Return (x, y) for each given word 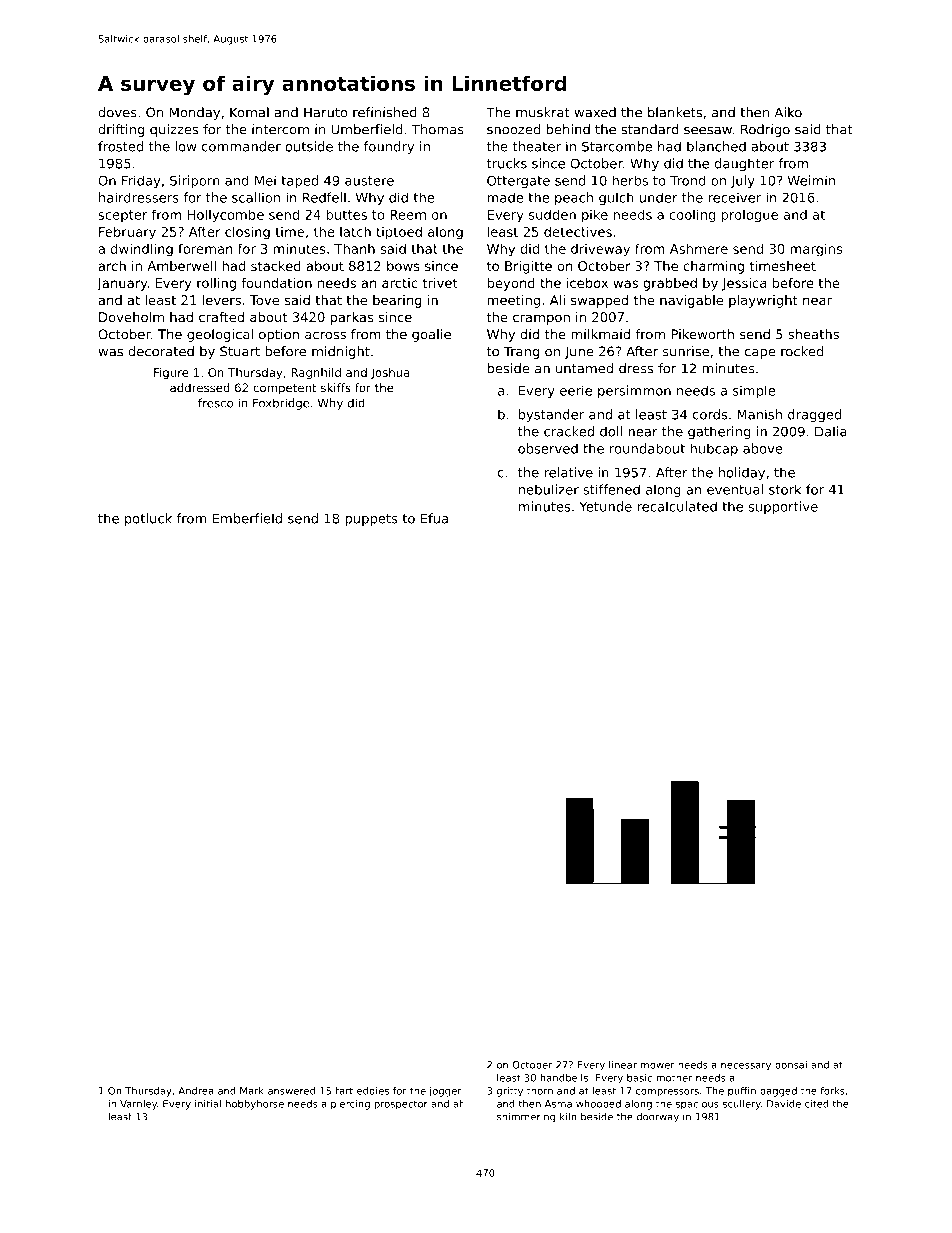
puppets (371, 520)
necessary (746, 1067)
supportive (783, 508)
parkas (351, 318)
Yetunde (606, 506)
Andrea (195, 1091)
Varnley (138, 1105)
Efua (434, 518)
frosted (120, 146)
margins (816, 250)
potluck (148, 519)
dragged (814, 415)
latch (355, 232)
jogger (445, 1092)
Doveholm (131, 317)
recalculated (677, 506)
